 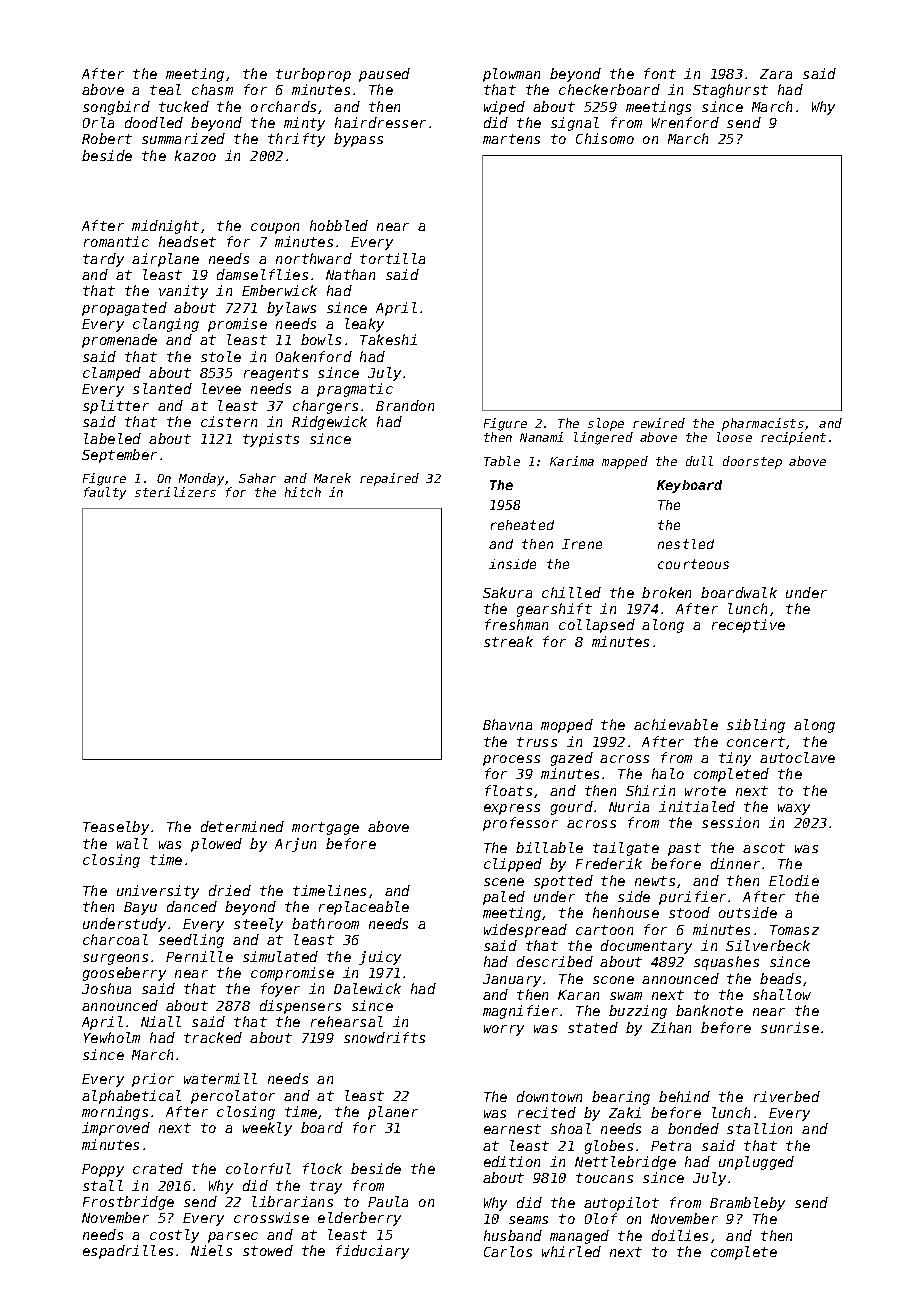 What do you see at coordinates (271, 1217) in the screenshot?
I see `crosswise` at bounding box center [271, 1217].
